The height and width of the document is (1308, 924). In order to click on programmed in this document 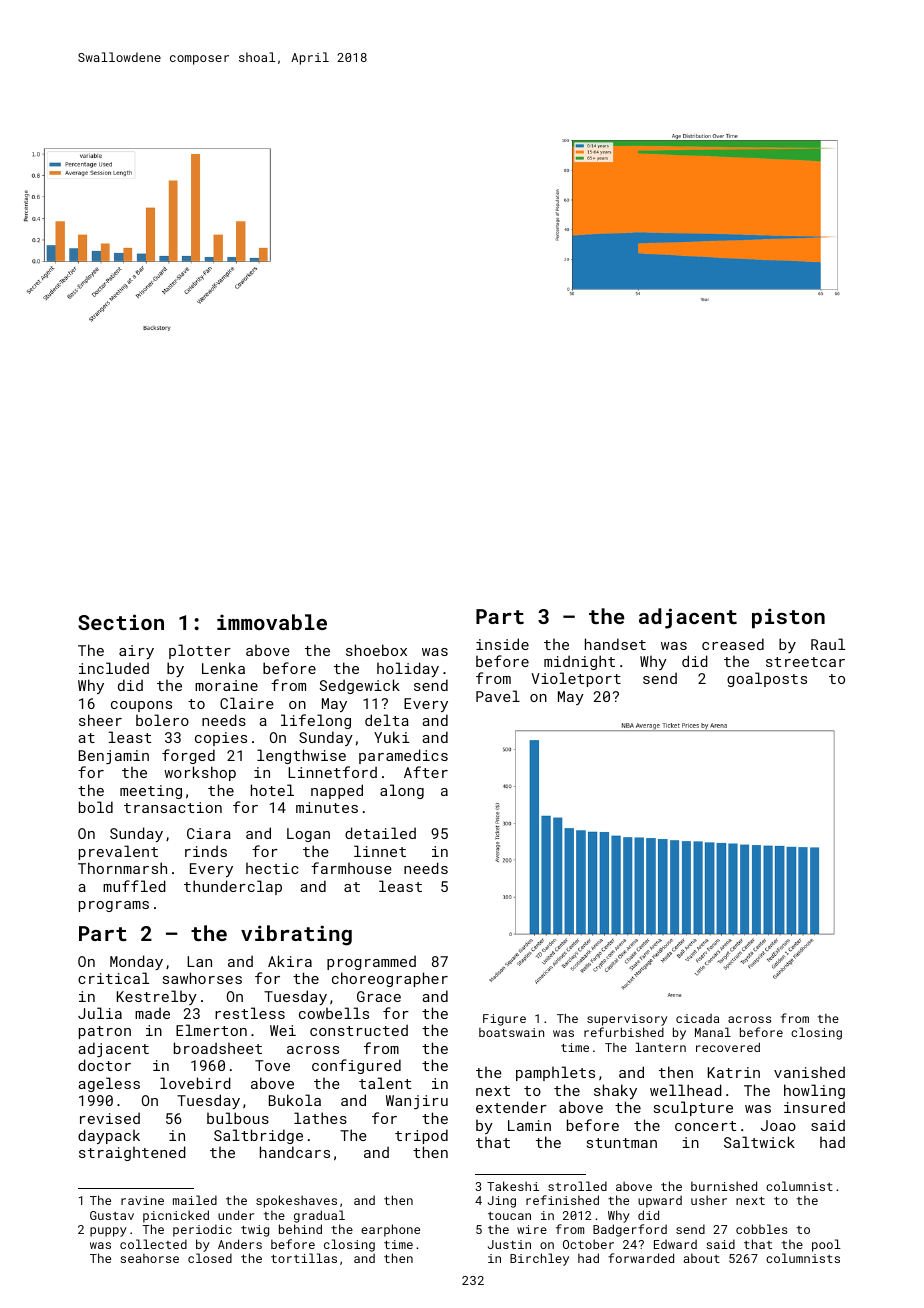, I will do `click(371, 962)`.
